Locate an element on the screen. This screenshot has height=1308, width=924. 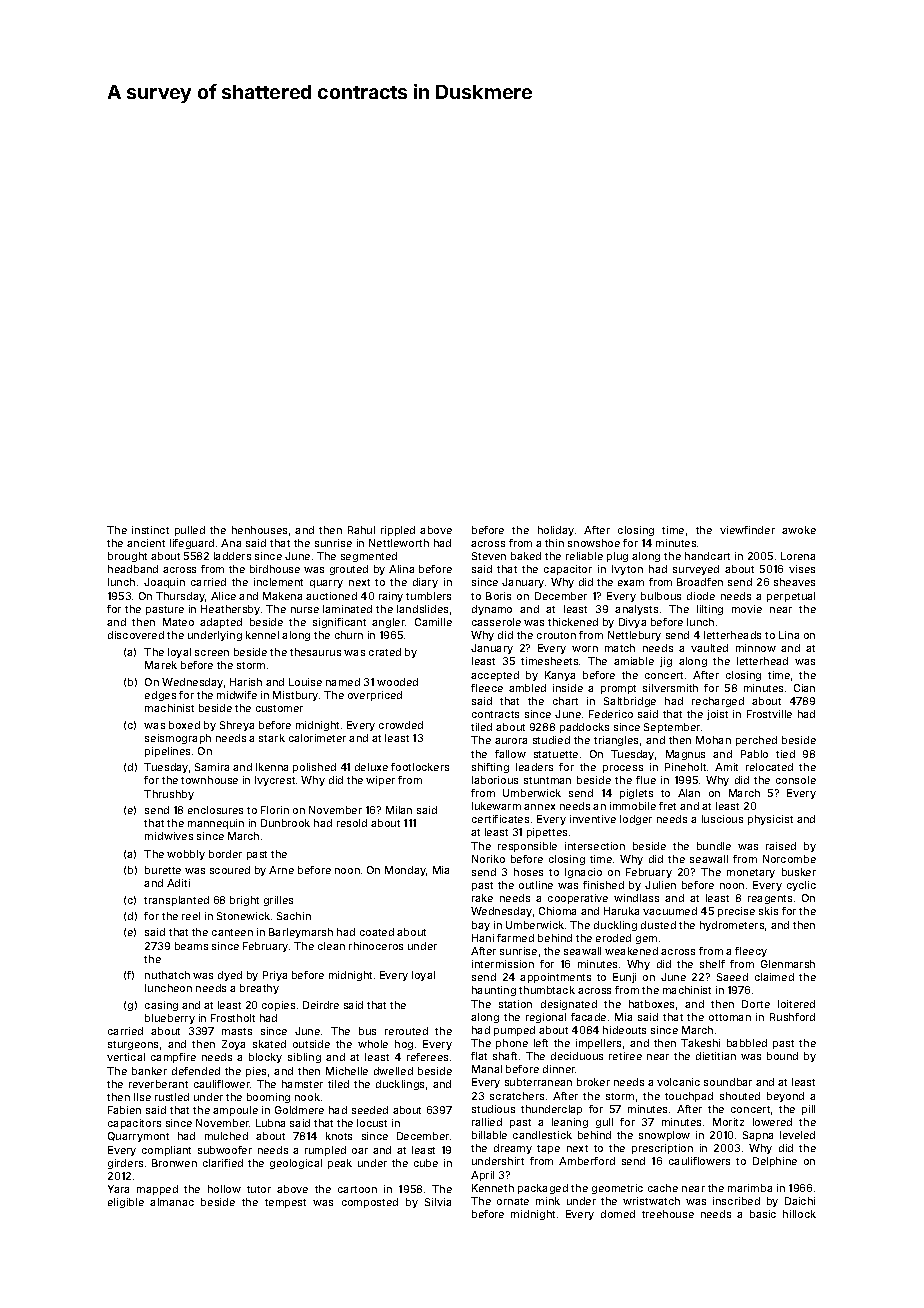
Steven is located at coordinates (489, 556).
